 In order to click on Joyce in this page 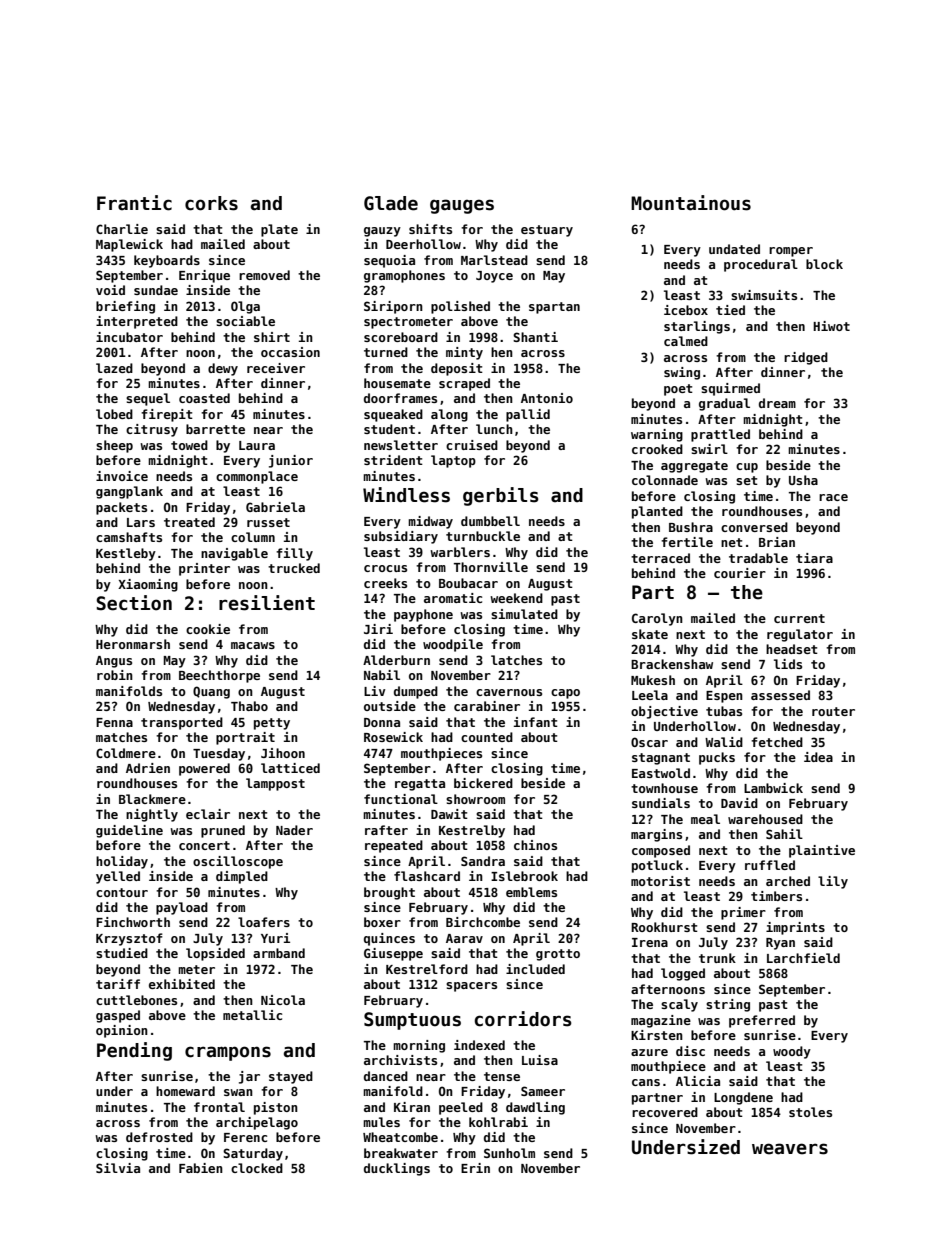, I will do `click(494, 277)`.
